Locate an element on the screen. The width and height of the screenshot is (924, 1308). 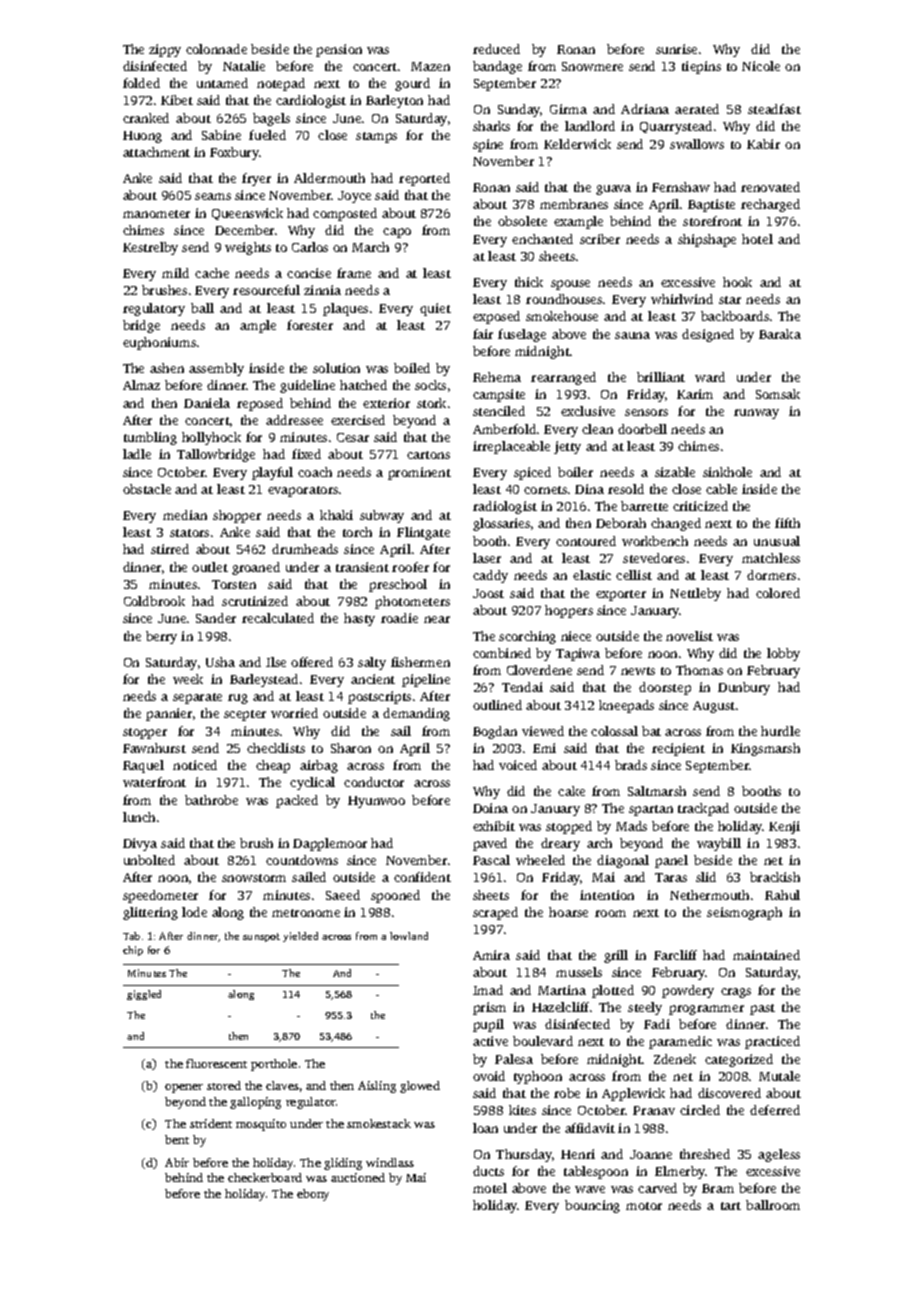
Palesa is located at coordinates (514, 1059).
